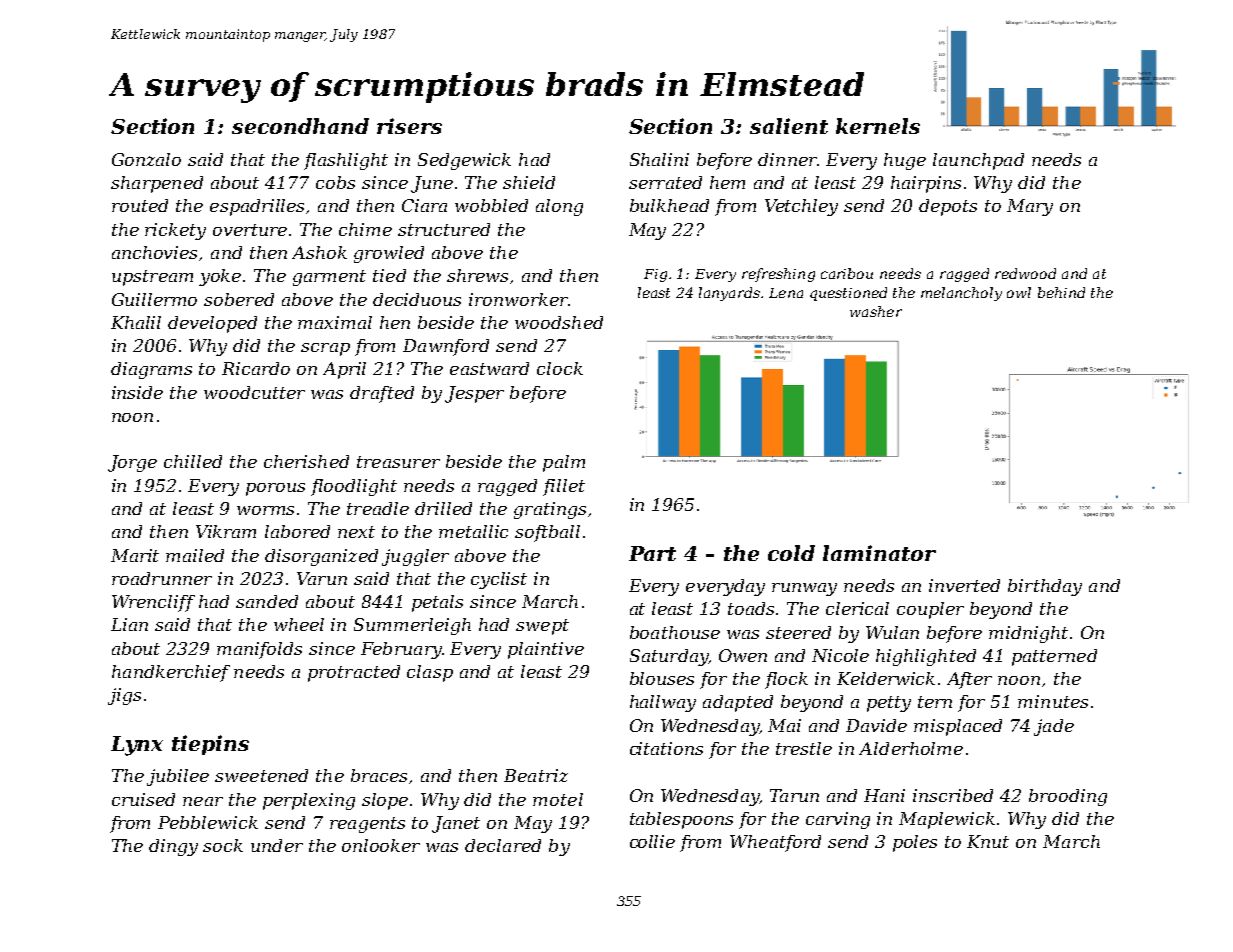 This screenshot has height=952, width=1233. Describe the element at coordinates (250, 230) in the screenshot. I see `overture` at that location.
